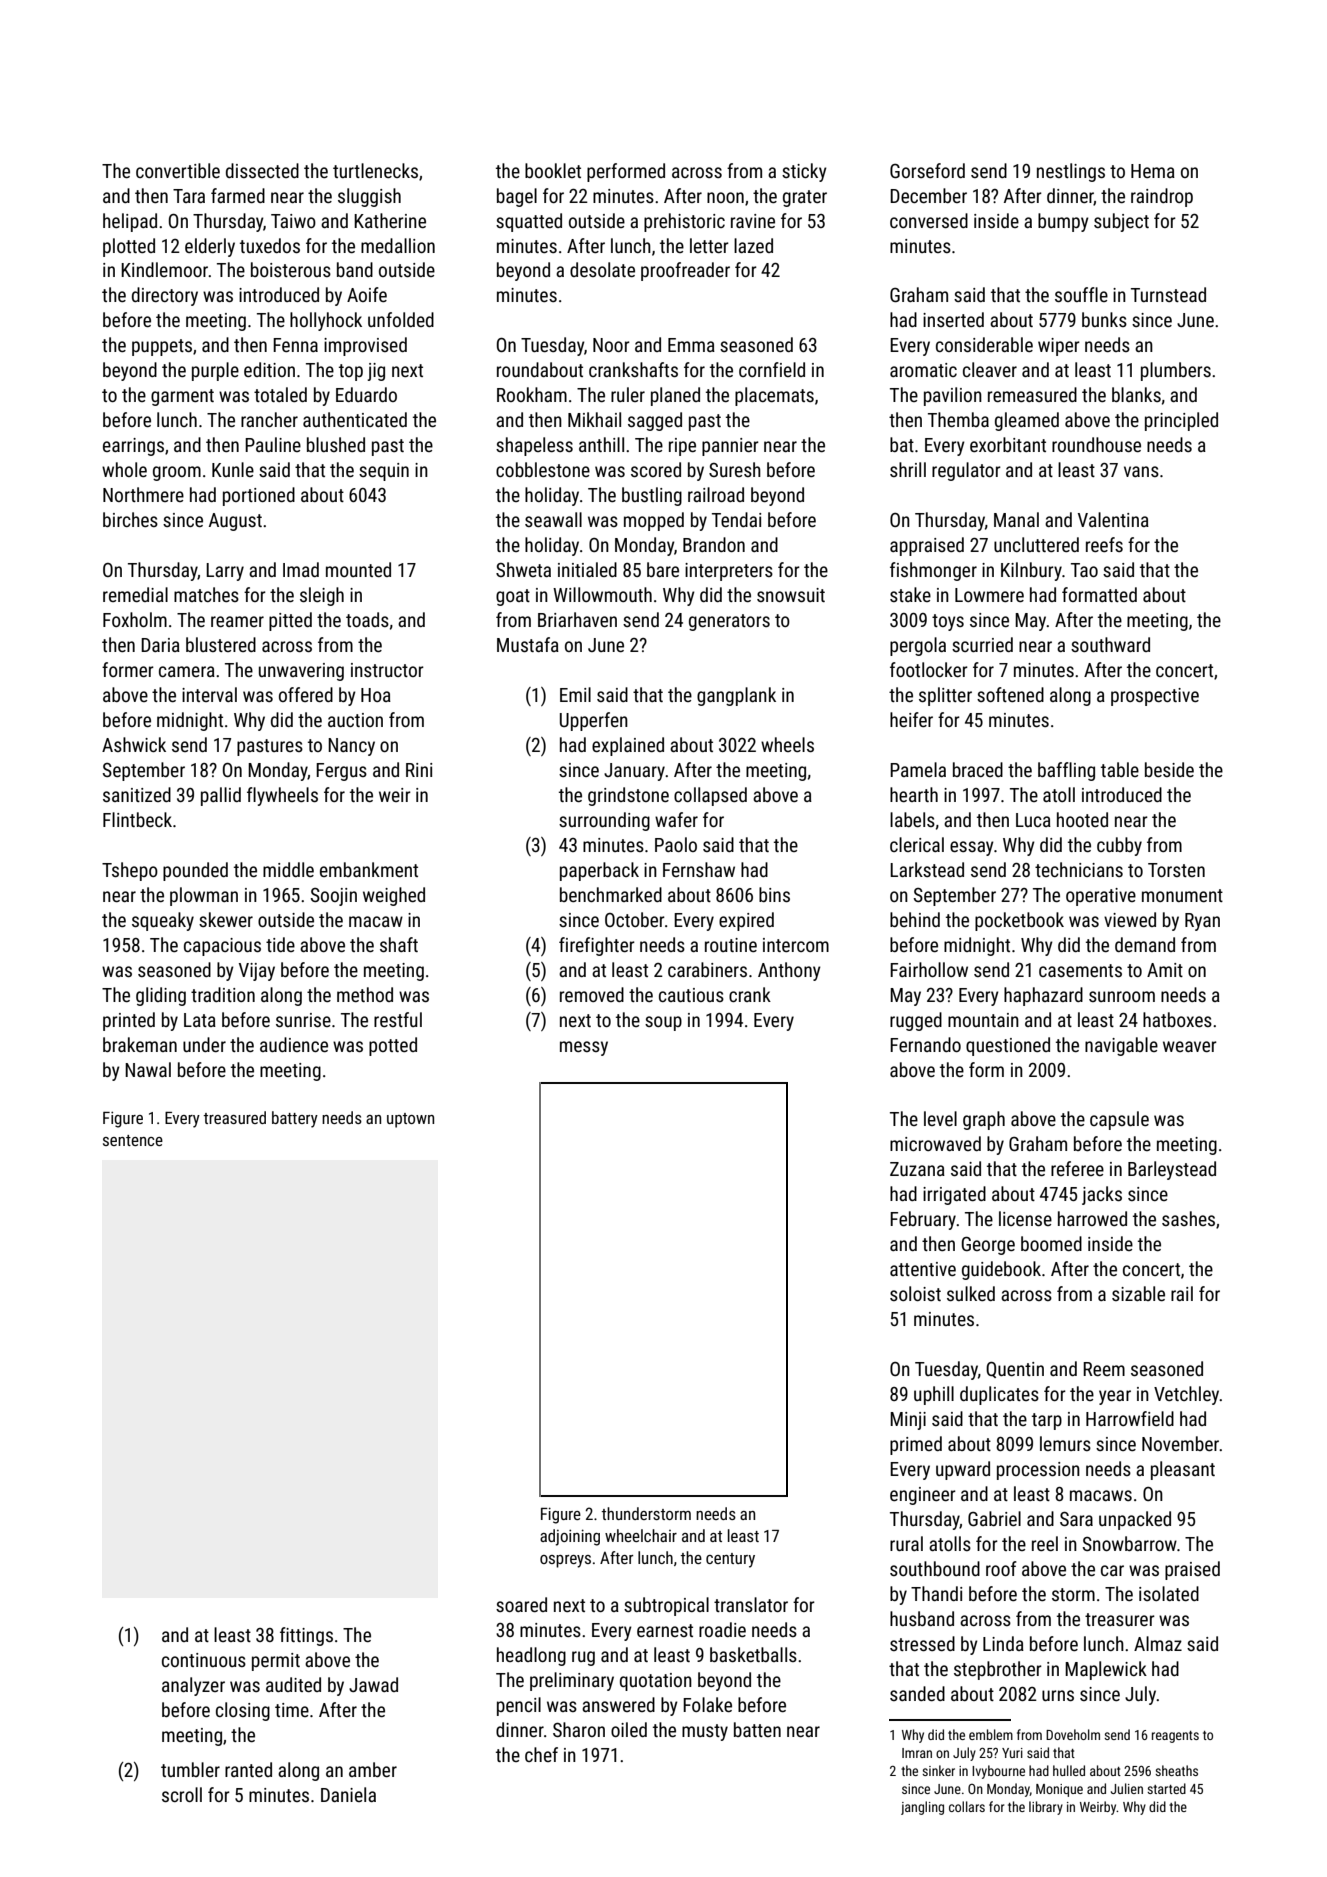 The width and height of the document is (1327, 1877). Describe the element at coordinates (178, 170) in the document. I see `convertible` at that location.
